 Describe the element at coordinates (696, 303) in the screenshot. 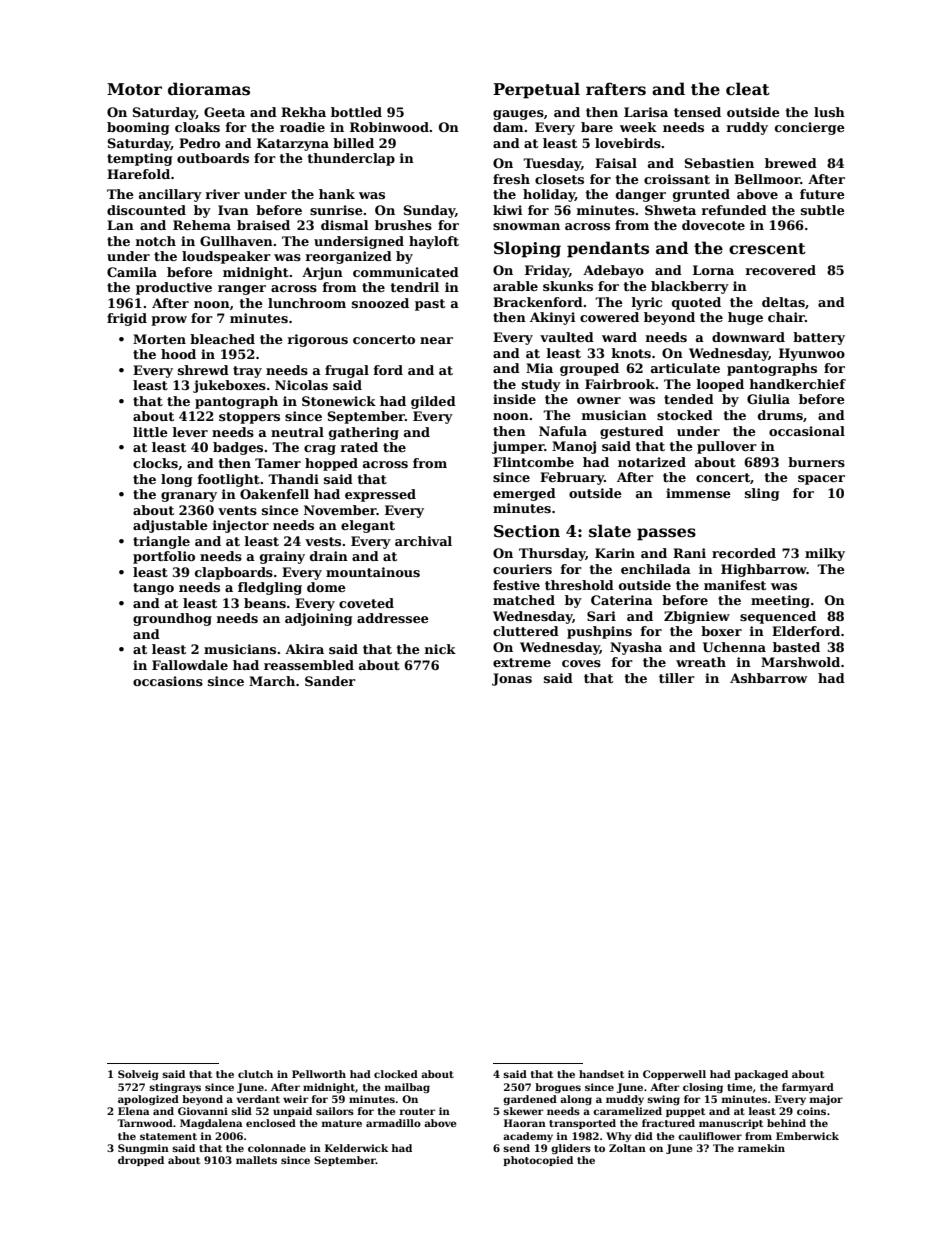

I see `quoted` at that location.
